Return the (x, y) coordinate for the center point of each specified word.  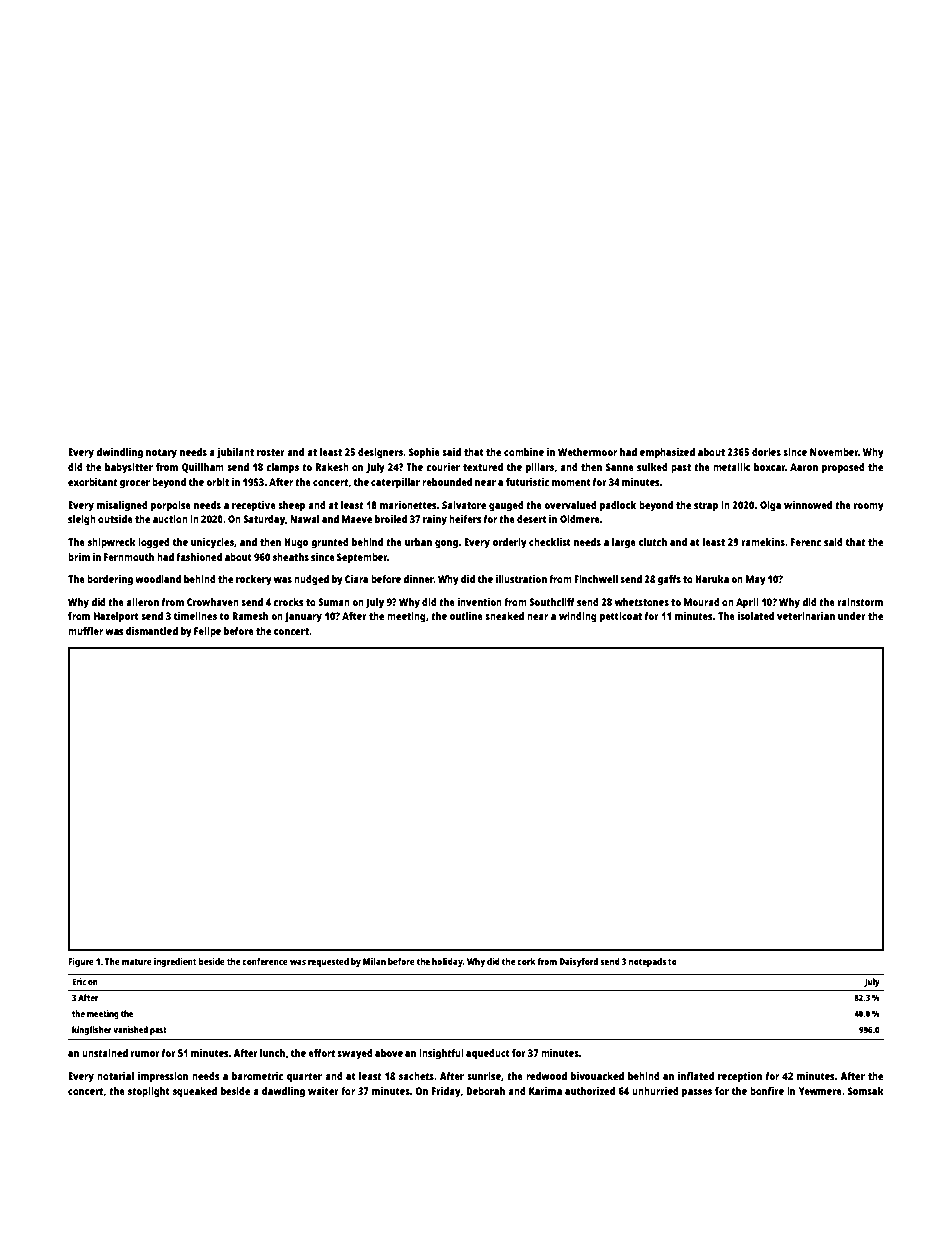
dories (766, 452)
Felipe (207, 632)
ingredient (175, 962)
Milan (374, 961)
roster (271, 452)
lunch (272, 1053)
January (303, 617)
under (852, 616)
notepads (647, 962)
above (389, 1053)
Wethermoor (587, 452)
